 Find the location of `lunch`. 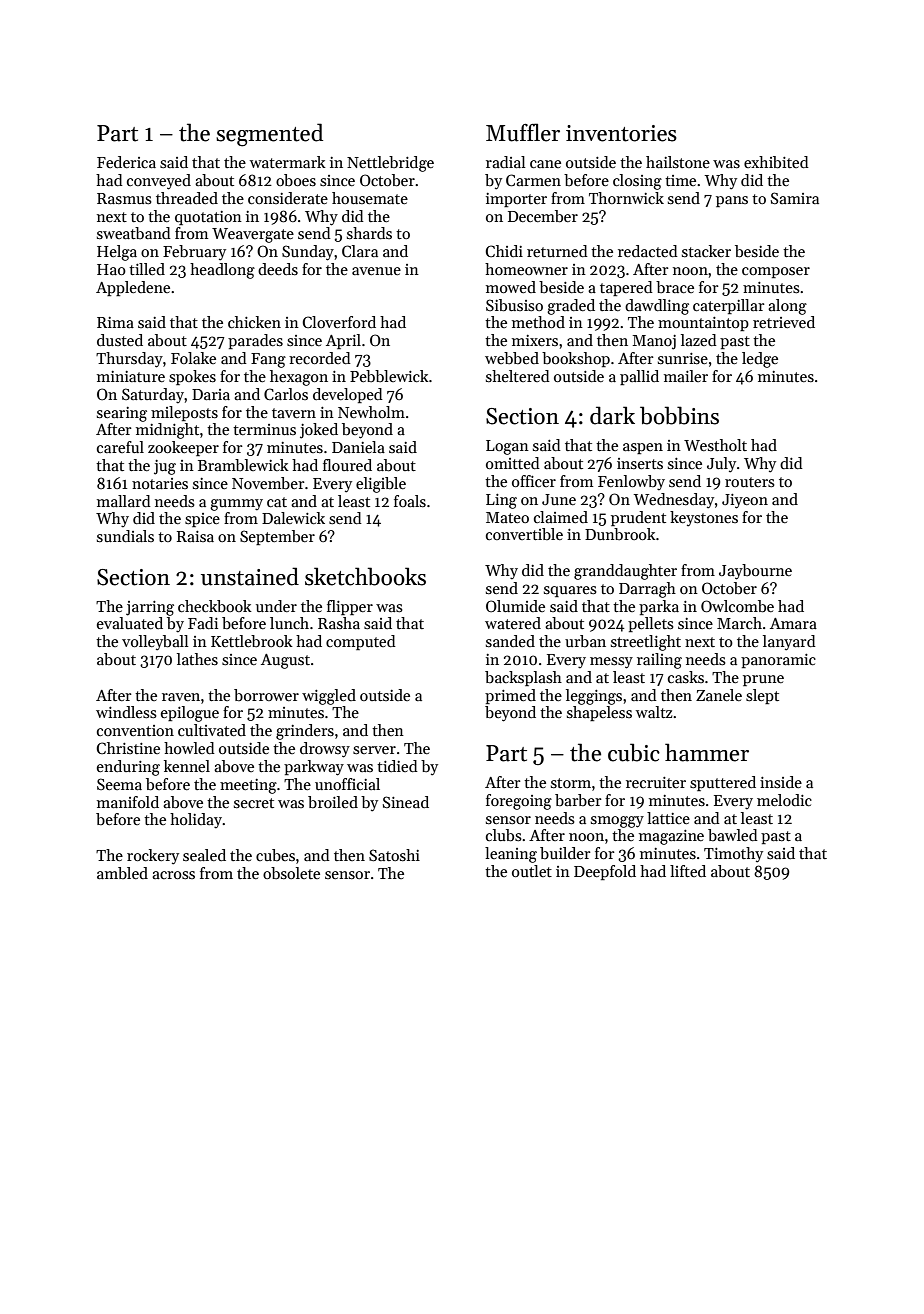

lunch is located at coordinates (289, 623).
